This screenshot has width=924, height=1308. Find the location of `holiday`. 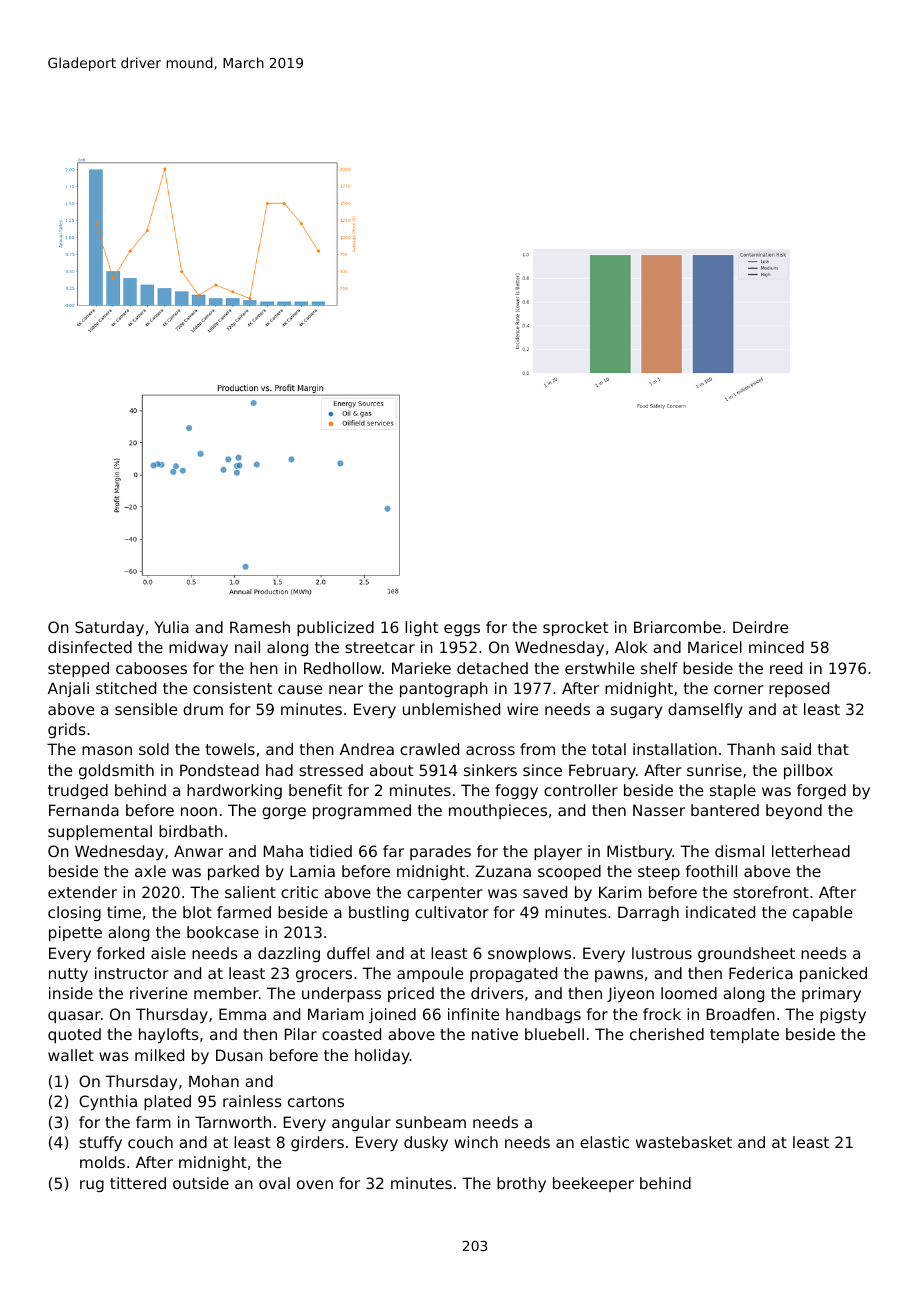

holiday is located at coordinates (382, 1056).
